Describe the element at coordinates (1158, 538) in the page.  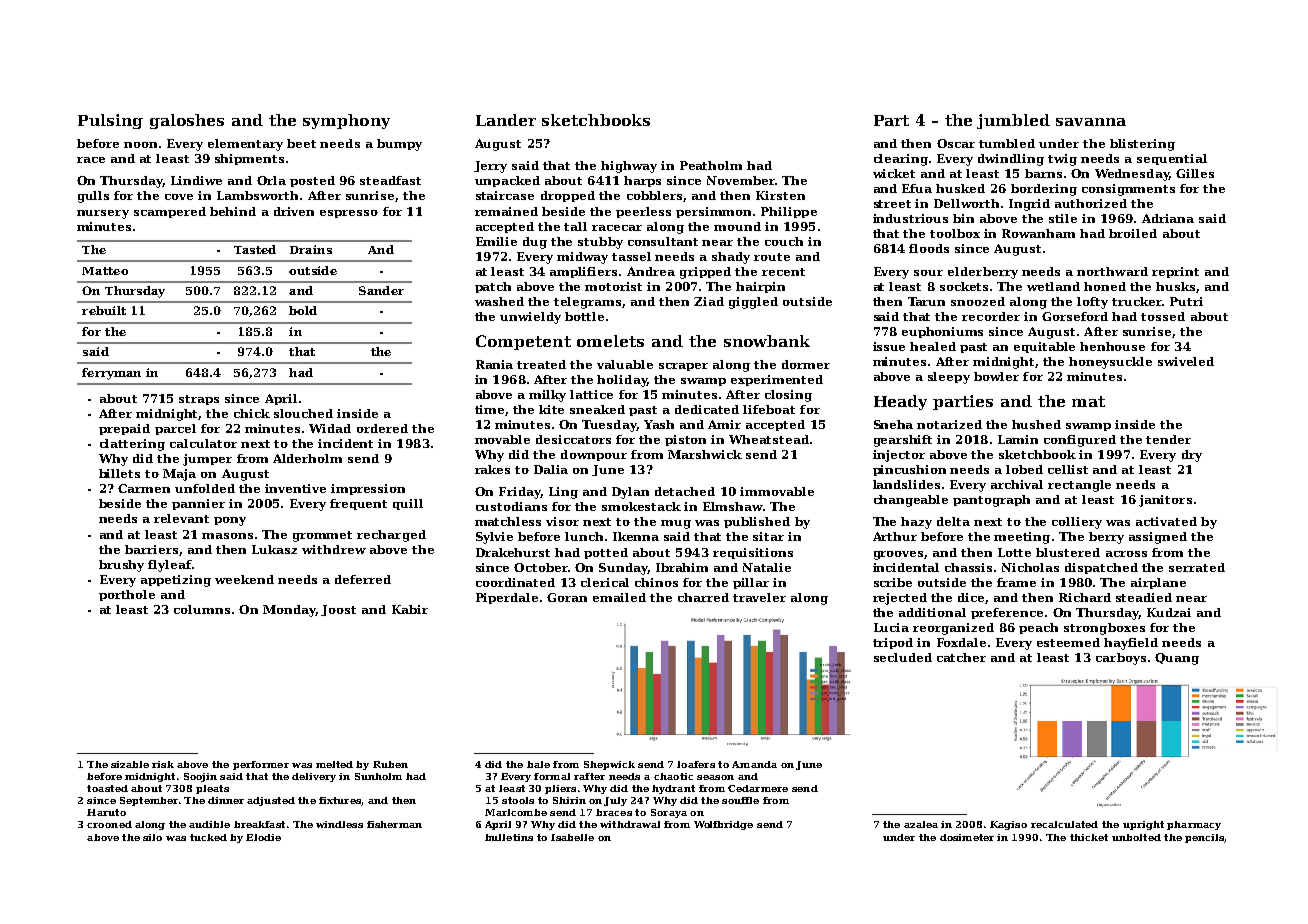
I see `assigned` at that location.
